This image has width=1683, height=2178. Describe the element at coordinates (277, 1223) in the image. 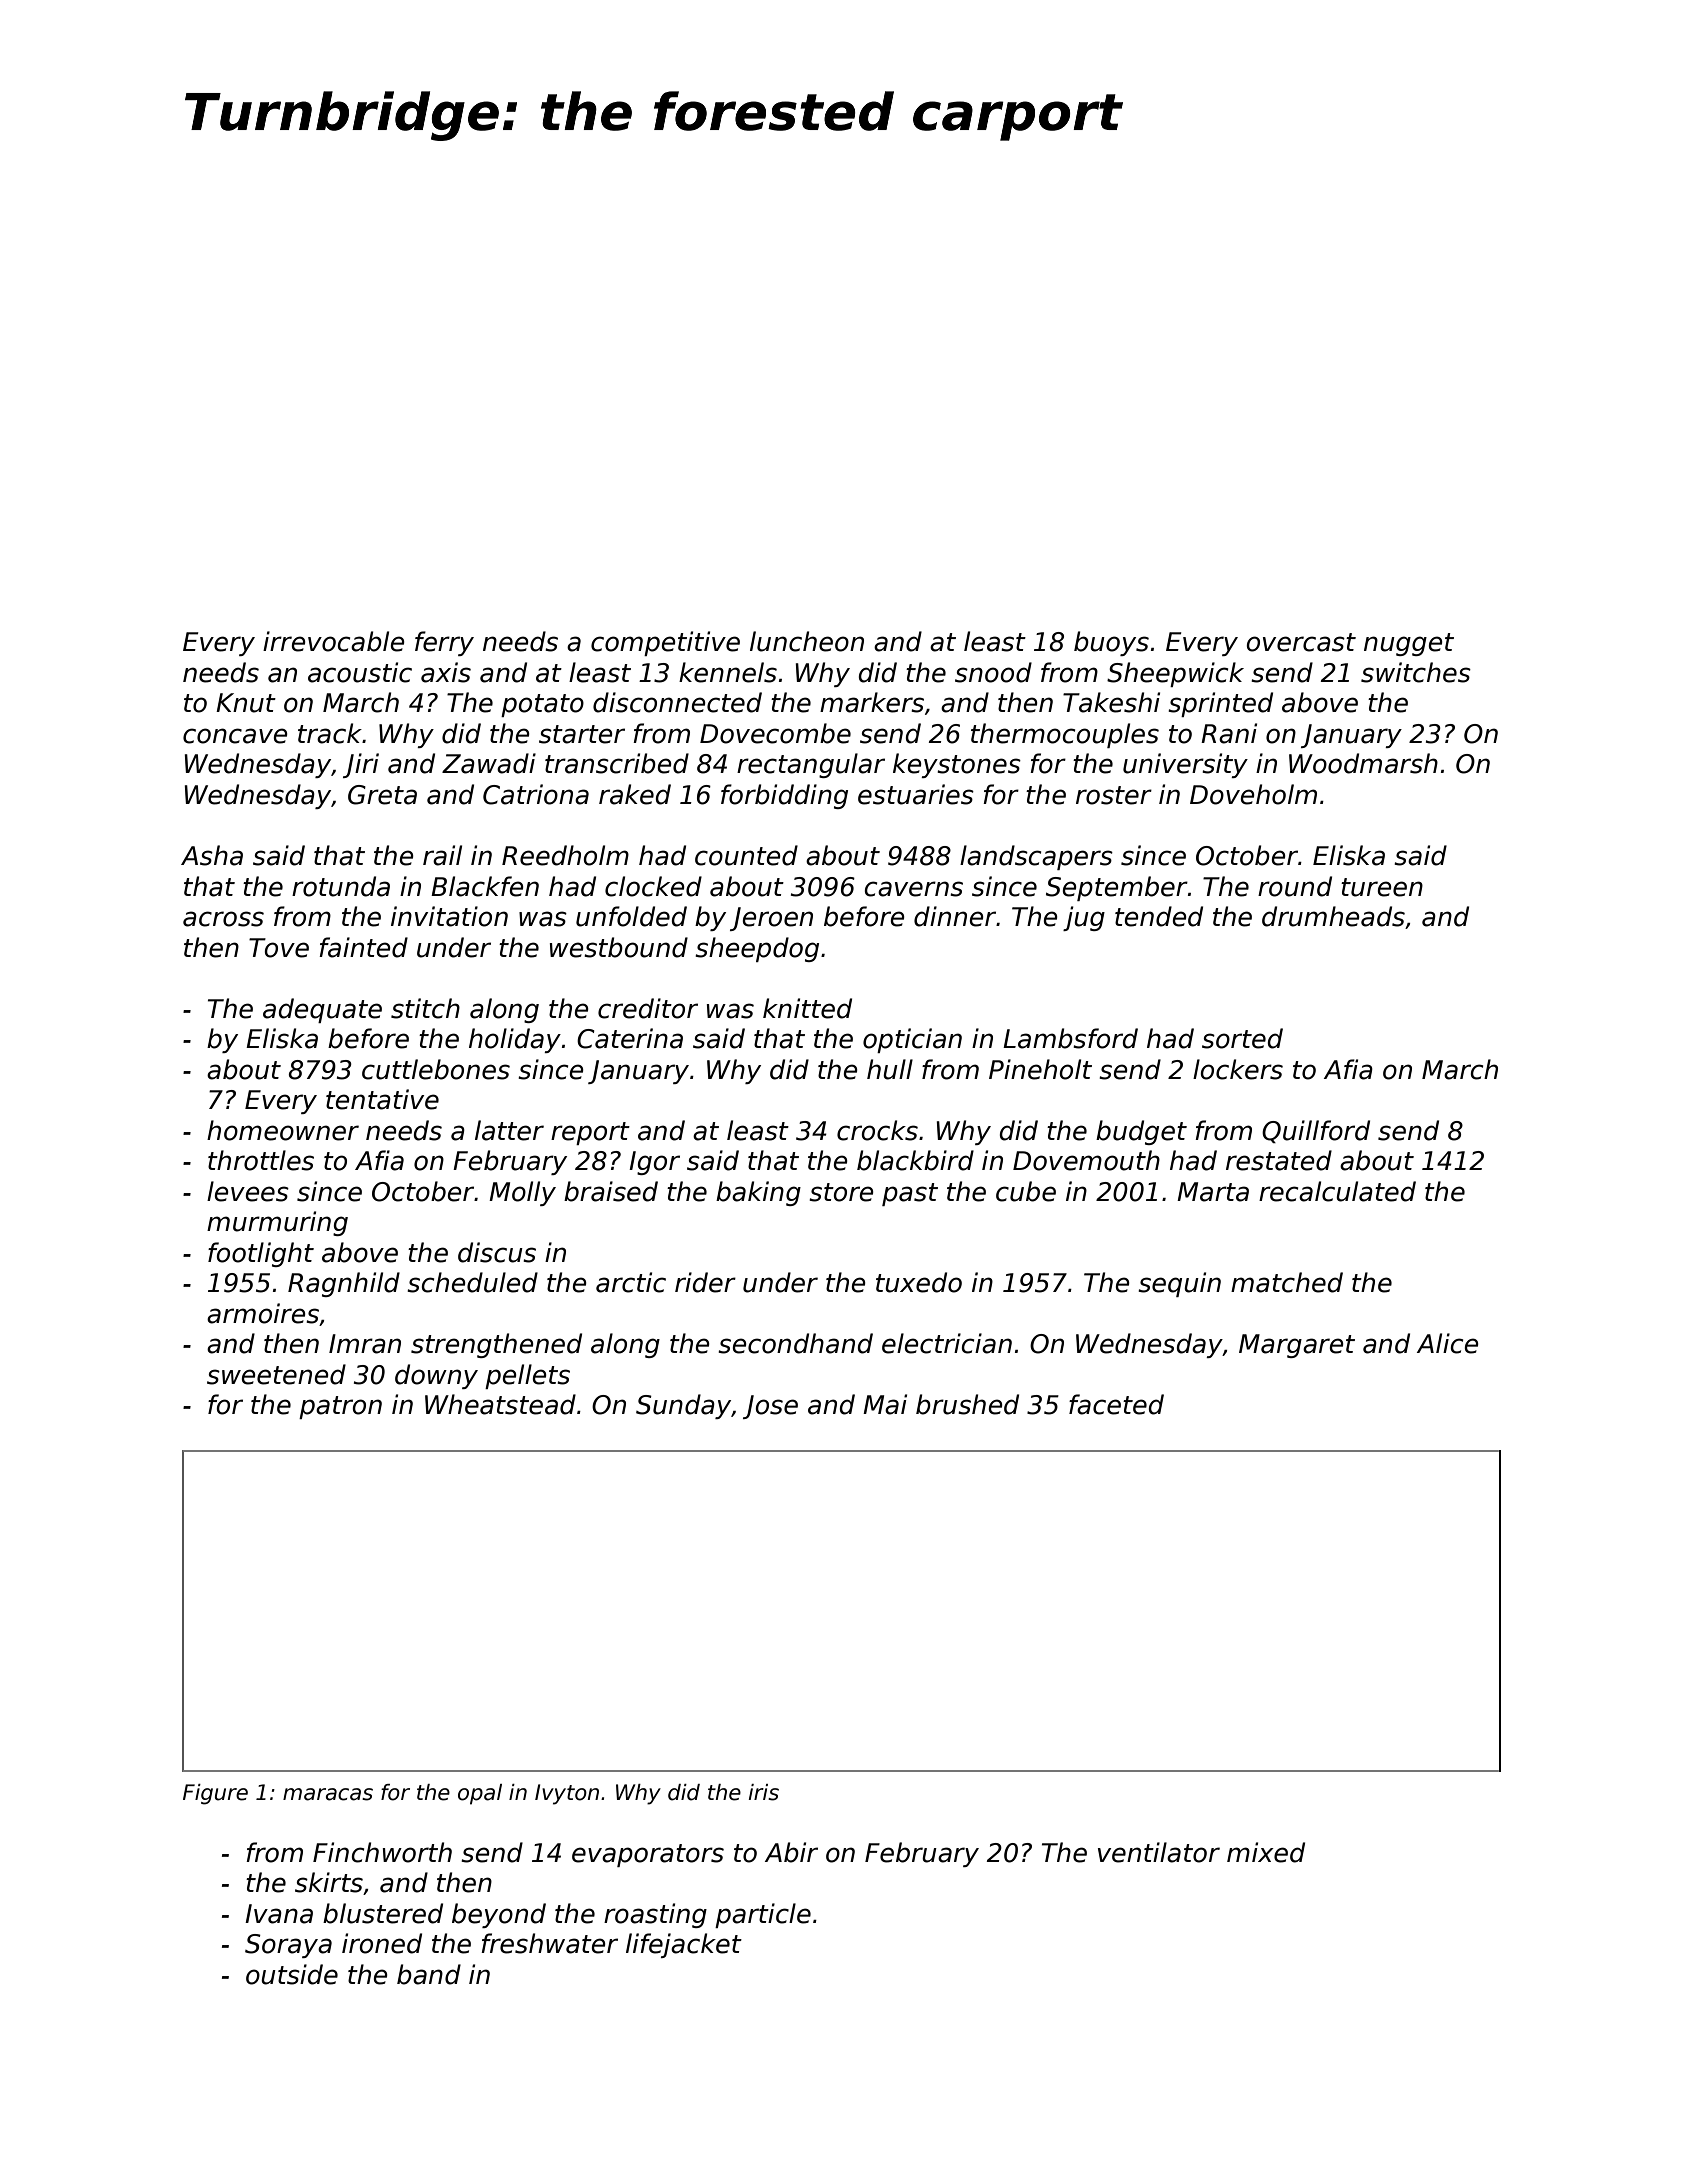

I see `murmuring` at that location.
